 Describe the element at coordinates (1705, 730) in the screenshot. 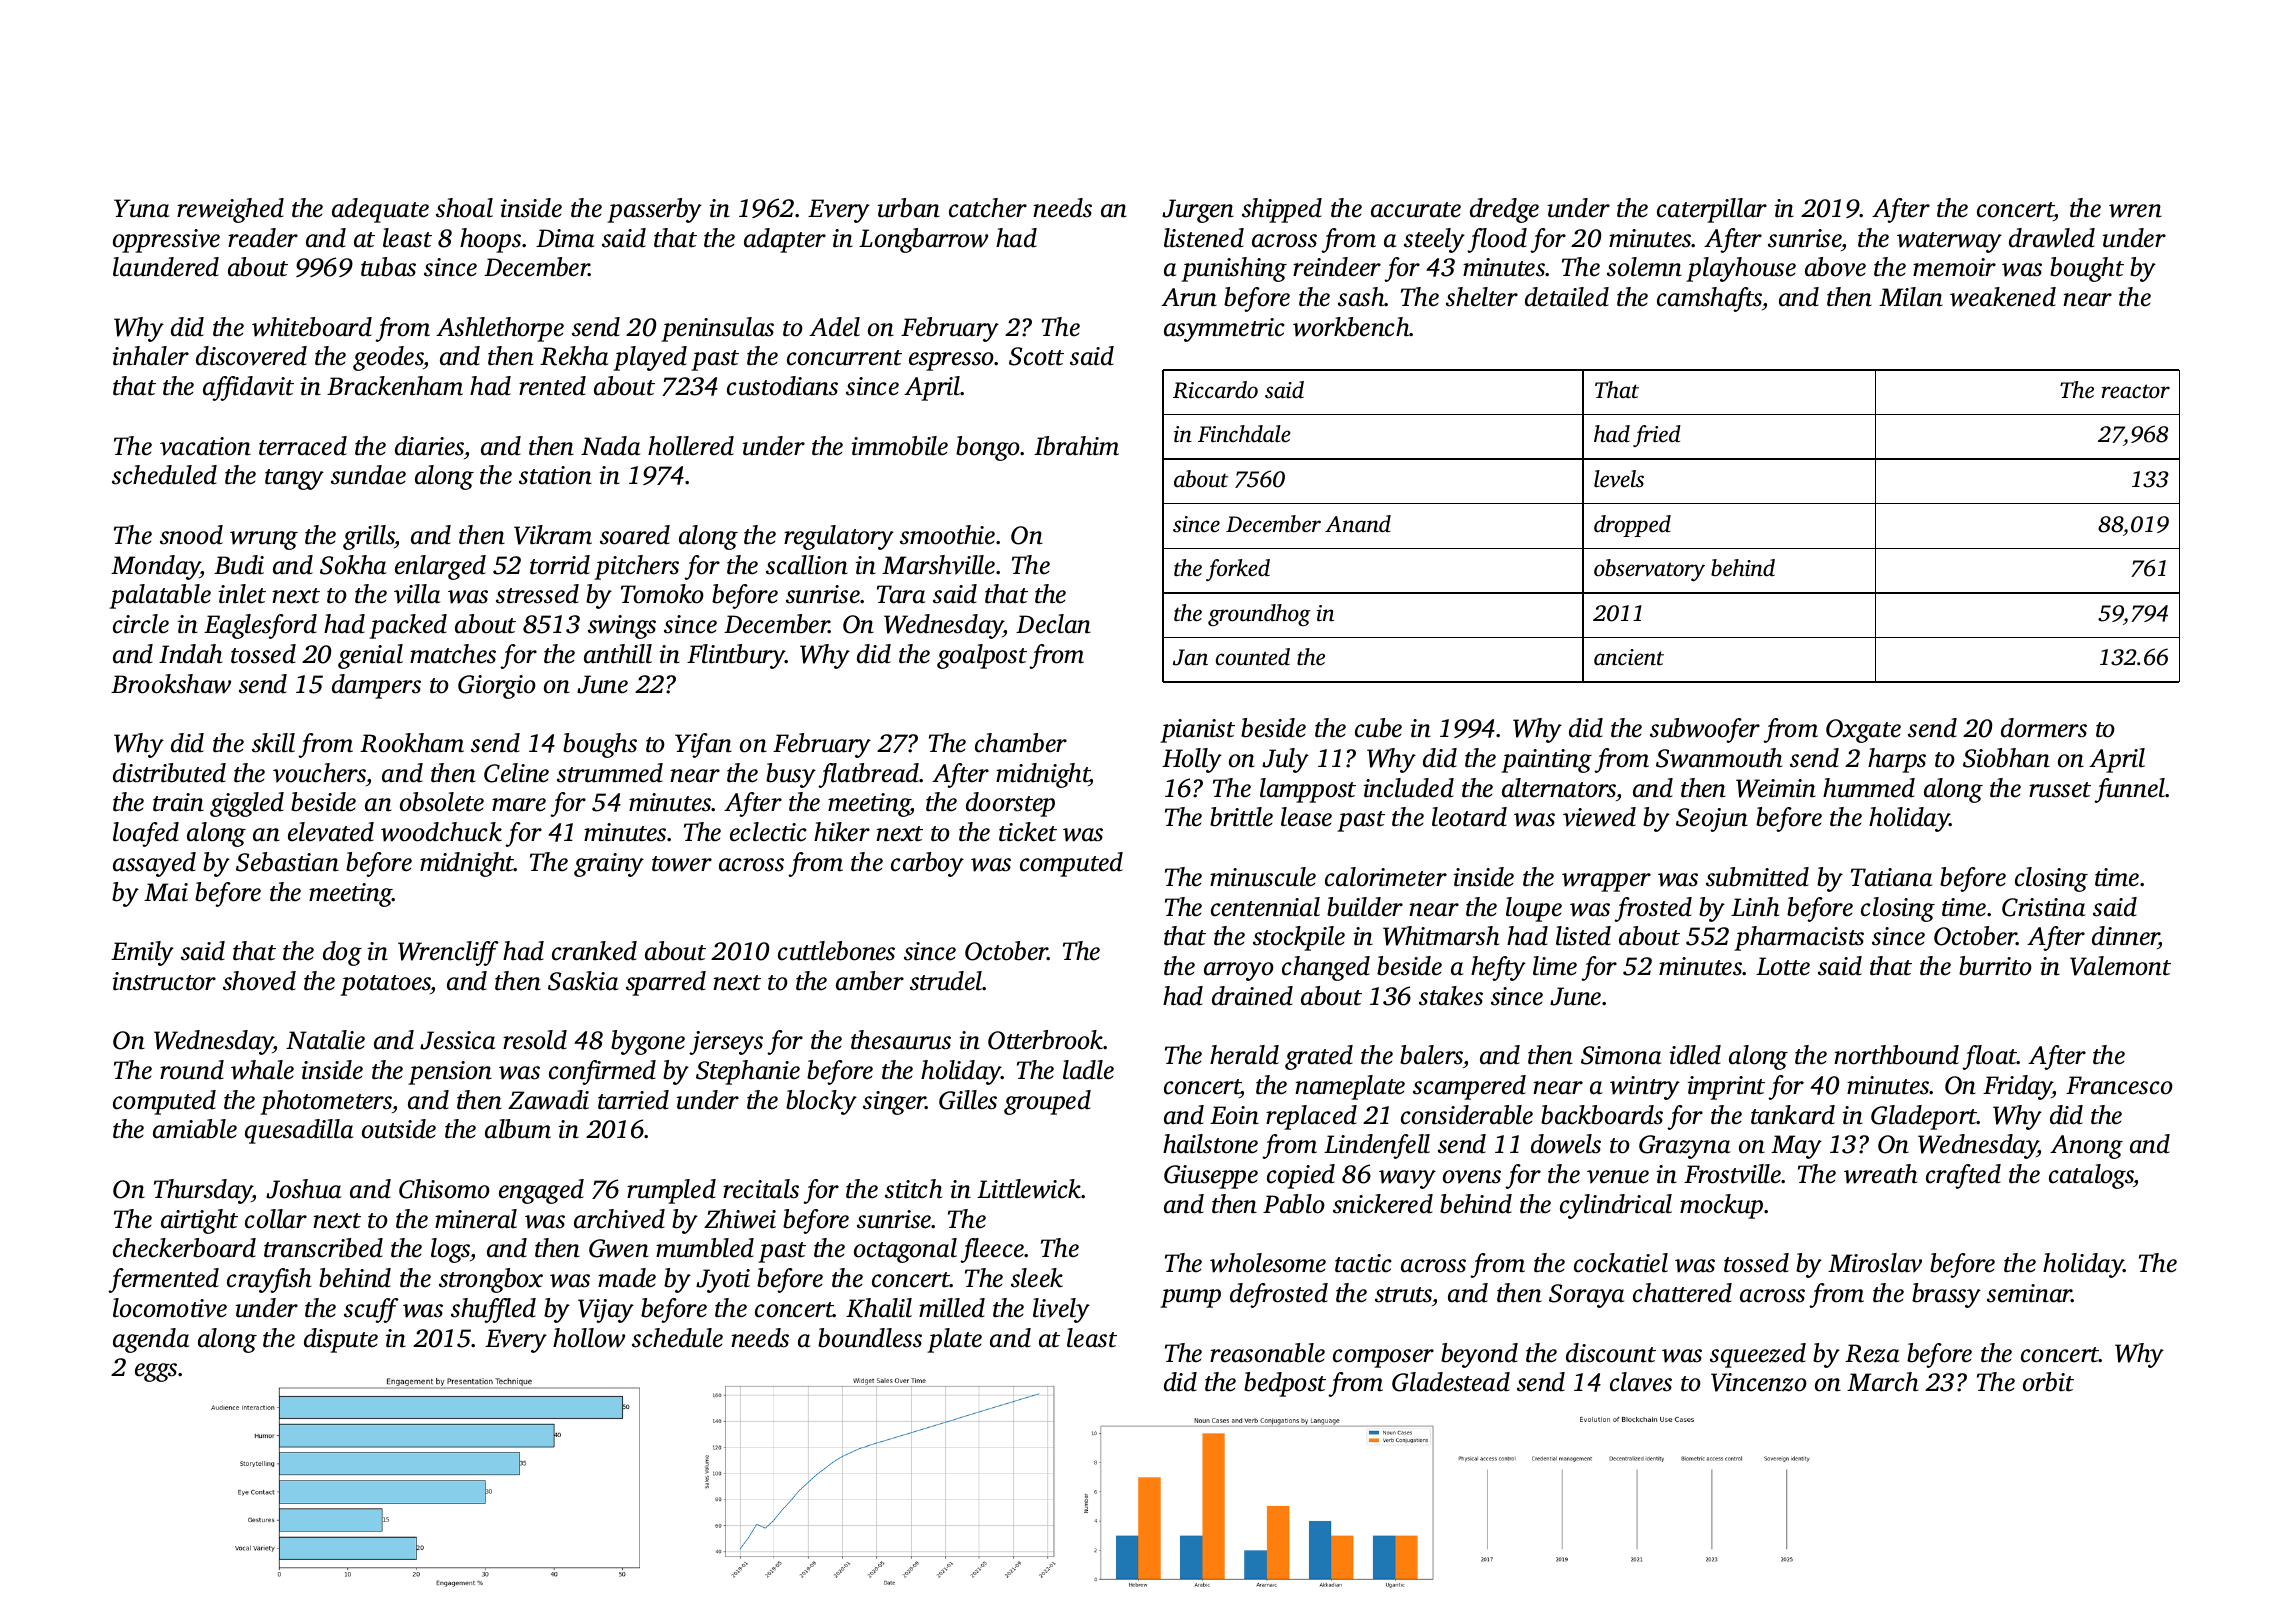

I see `subwoofer` at that location.
